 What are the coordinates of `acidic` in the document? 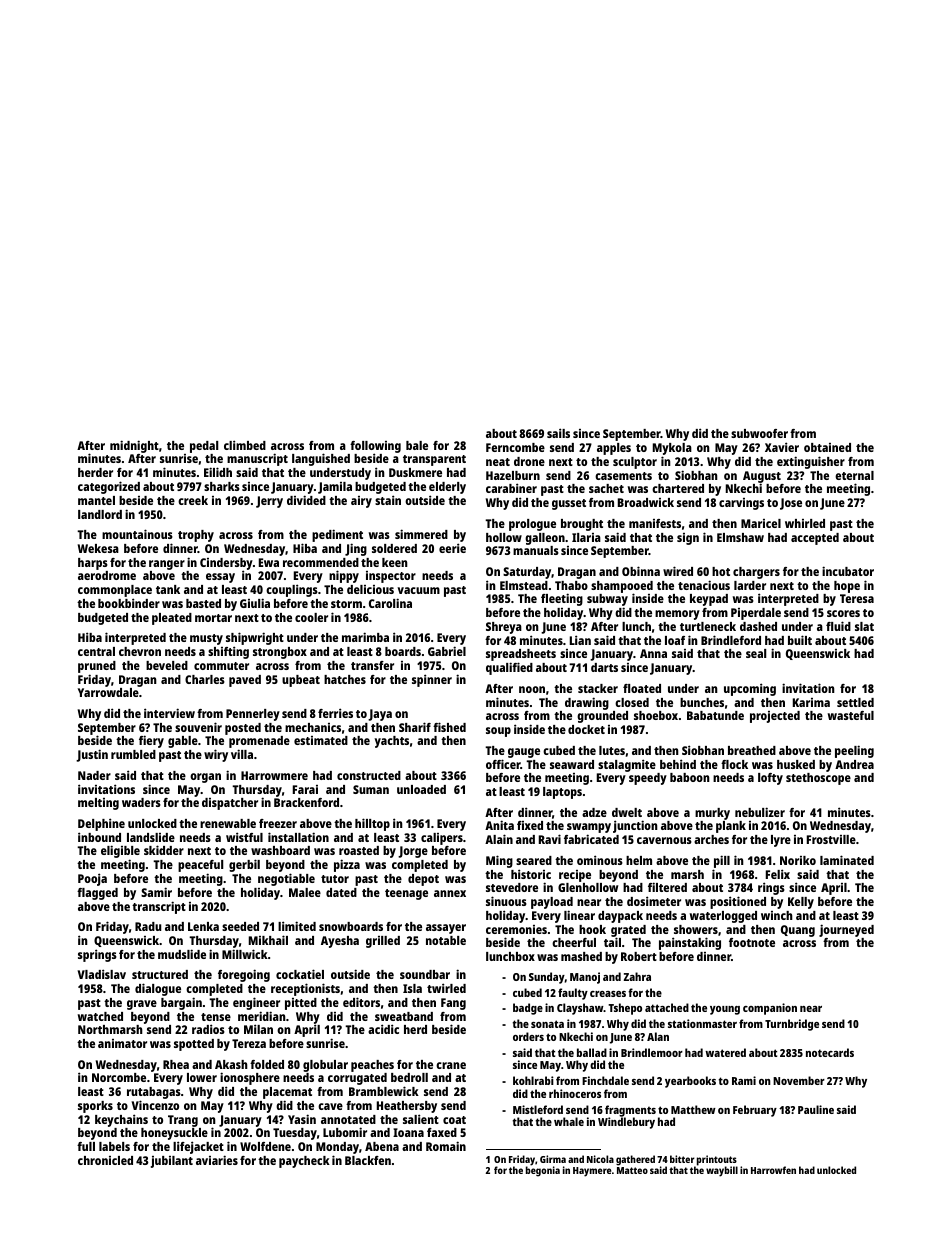 It's located at (383, 1029).
